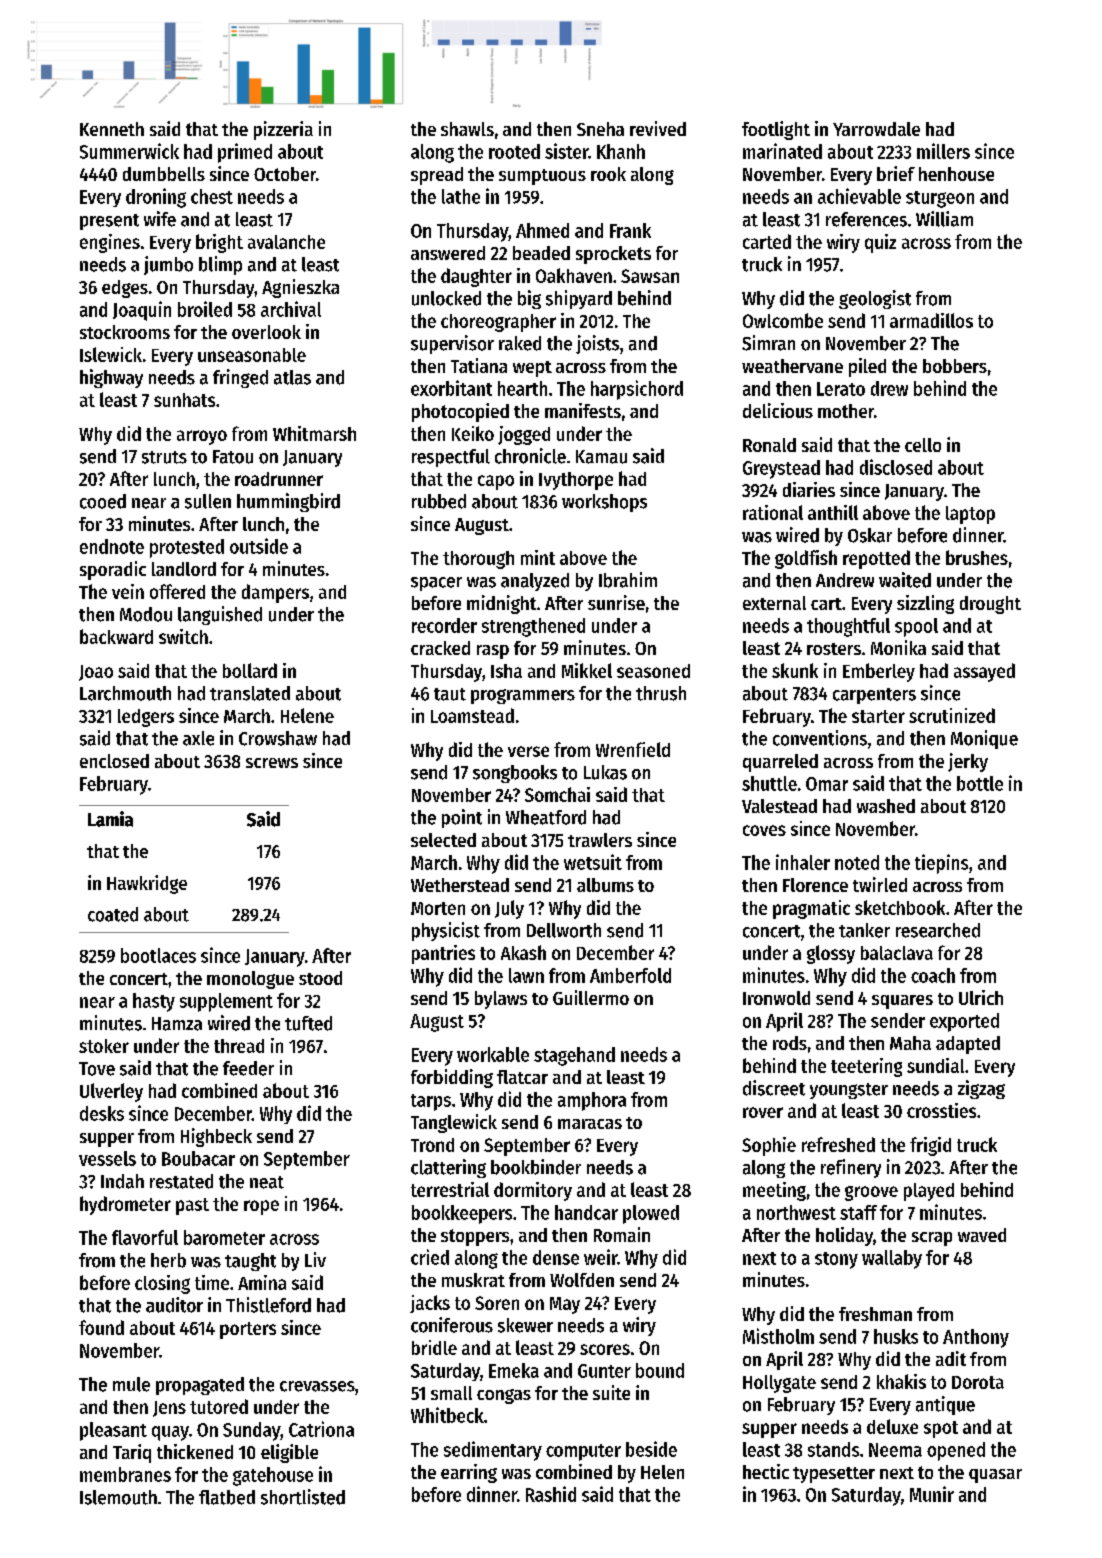 This screenshot has height=1558, width=1102. What do you see at coordinates (110, 819) in the screenshot?
I see `Lamia` at bounding box center [110, 819].
